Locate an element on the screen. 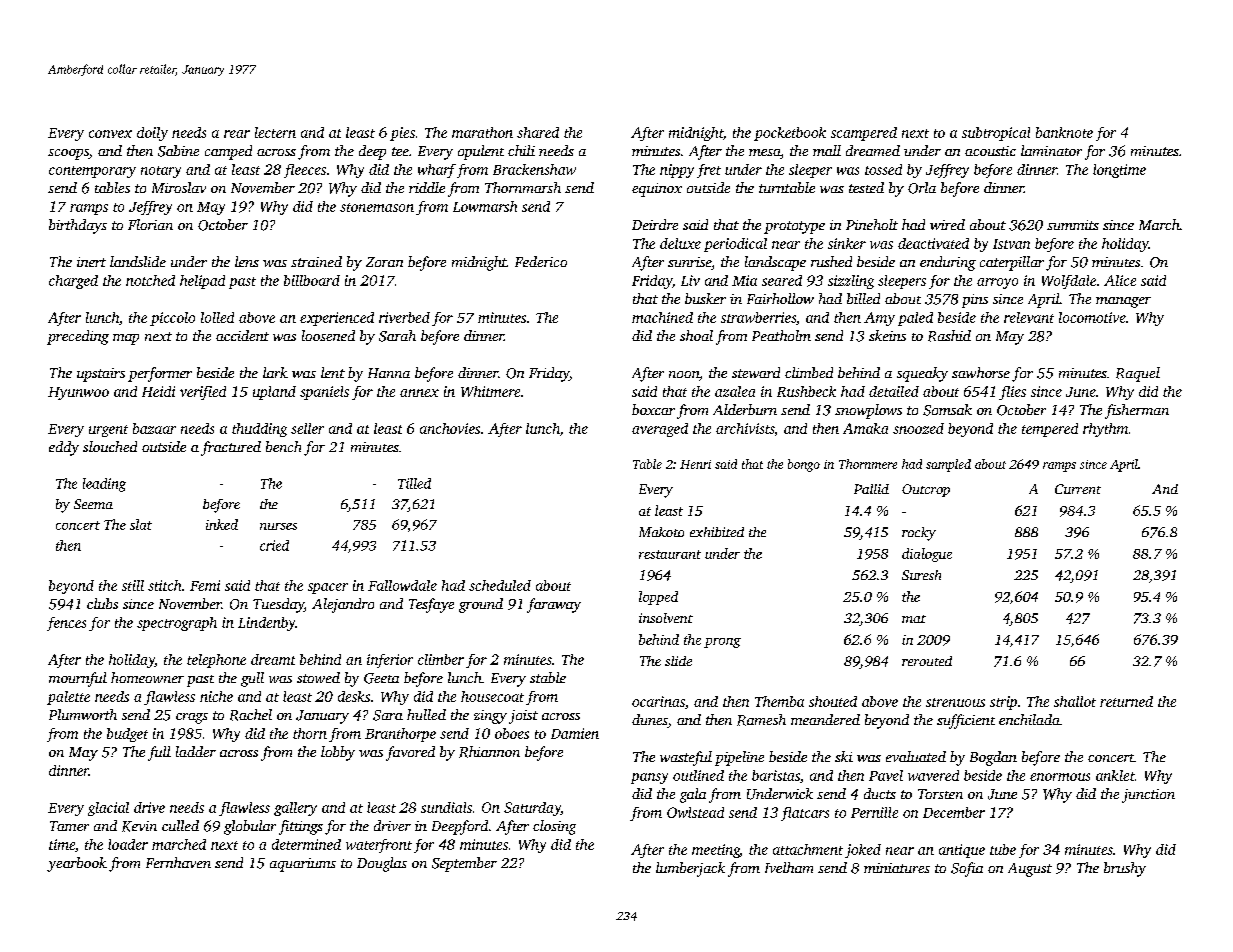 The height and width of the screenshot is (952, 1233). Hanna is located at coordinates (389, 373).
